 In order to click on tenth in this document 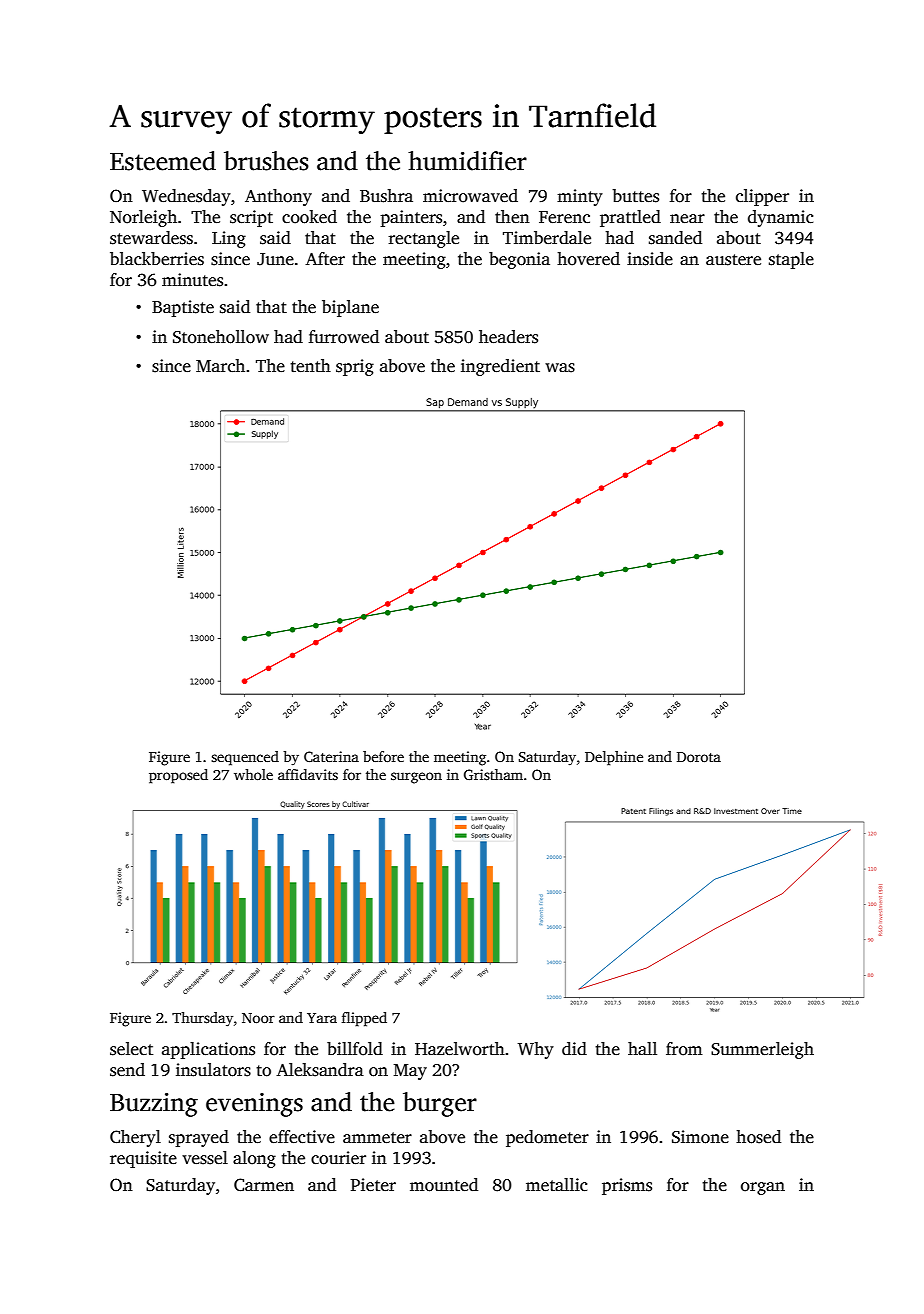, I will do `click(310, 366)`.
